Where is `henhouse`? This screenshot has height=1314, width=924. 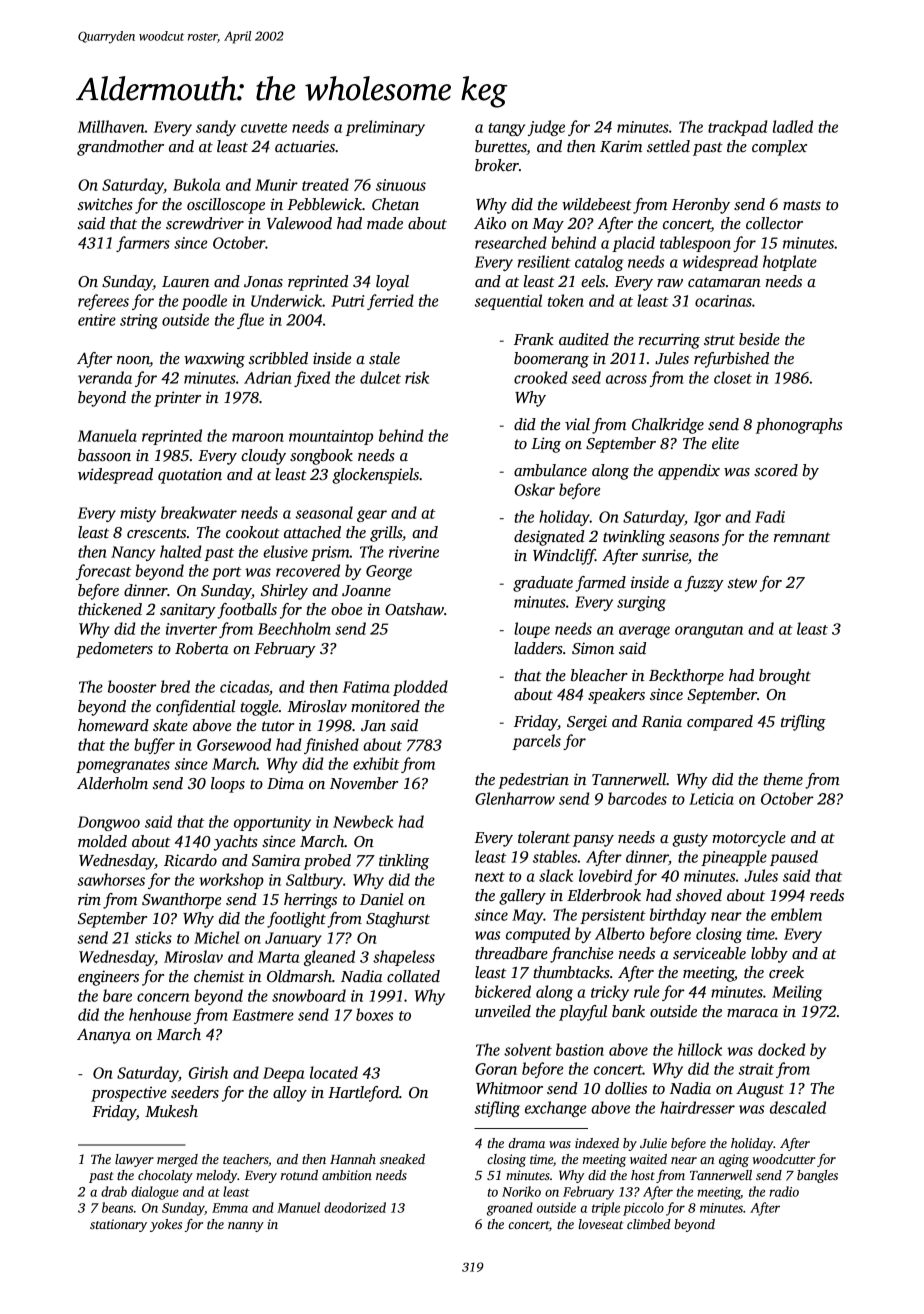 henhouse is located at coordinates (160, 1014).
